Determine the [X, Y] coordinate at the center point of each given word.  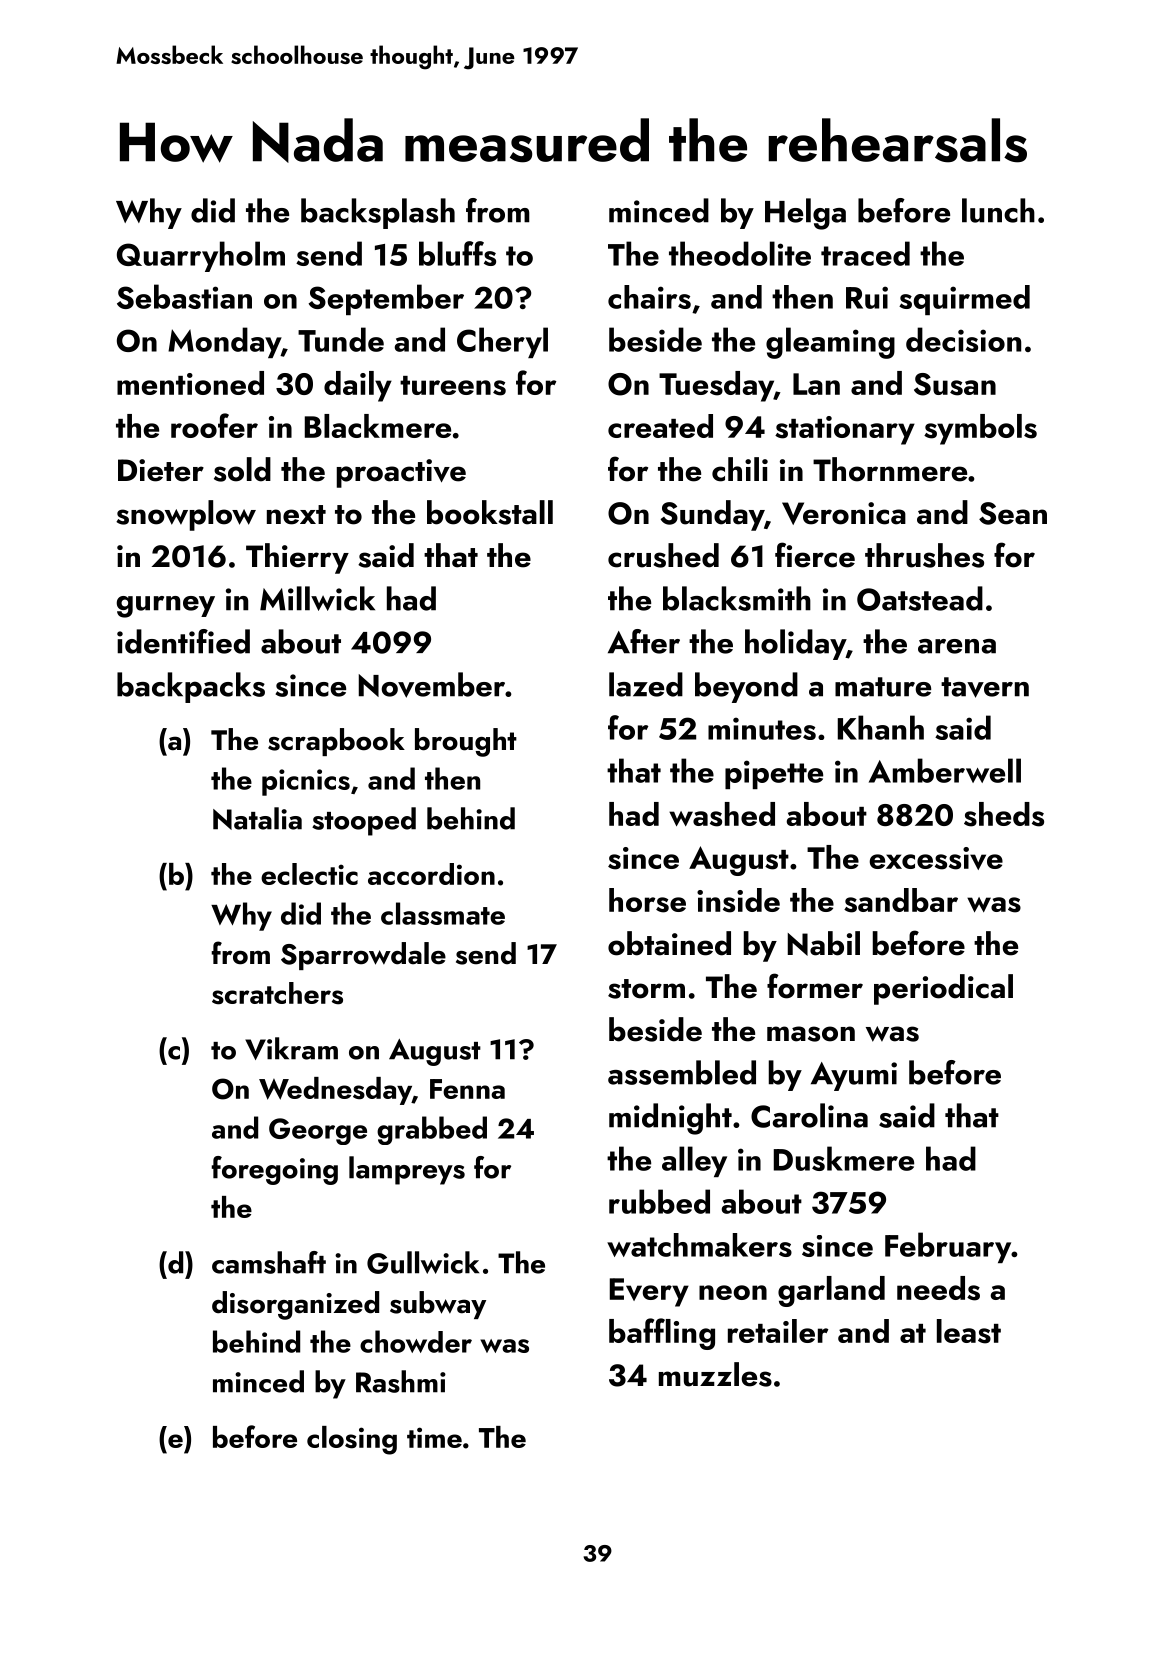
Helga [805, 214]
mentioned [190, 383]
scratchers [277, 993]
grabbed [432, 1130]
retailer [778, 1331]
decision [963, 339]
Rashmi [401, 1381]
